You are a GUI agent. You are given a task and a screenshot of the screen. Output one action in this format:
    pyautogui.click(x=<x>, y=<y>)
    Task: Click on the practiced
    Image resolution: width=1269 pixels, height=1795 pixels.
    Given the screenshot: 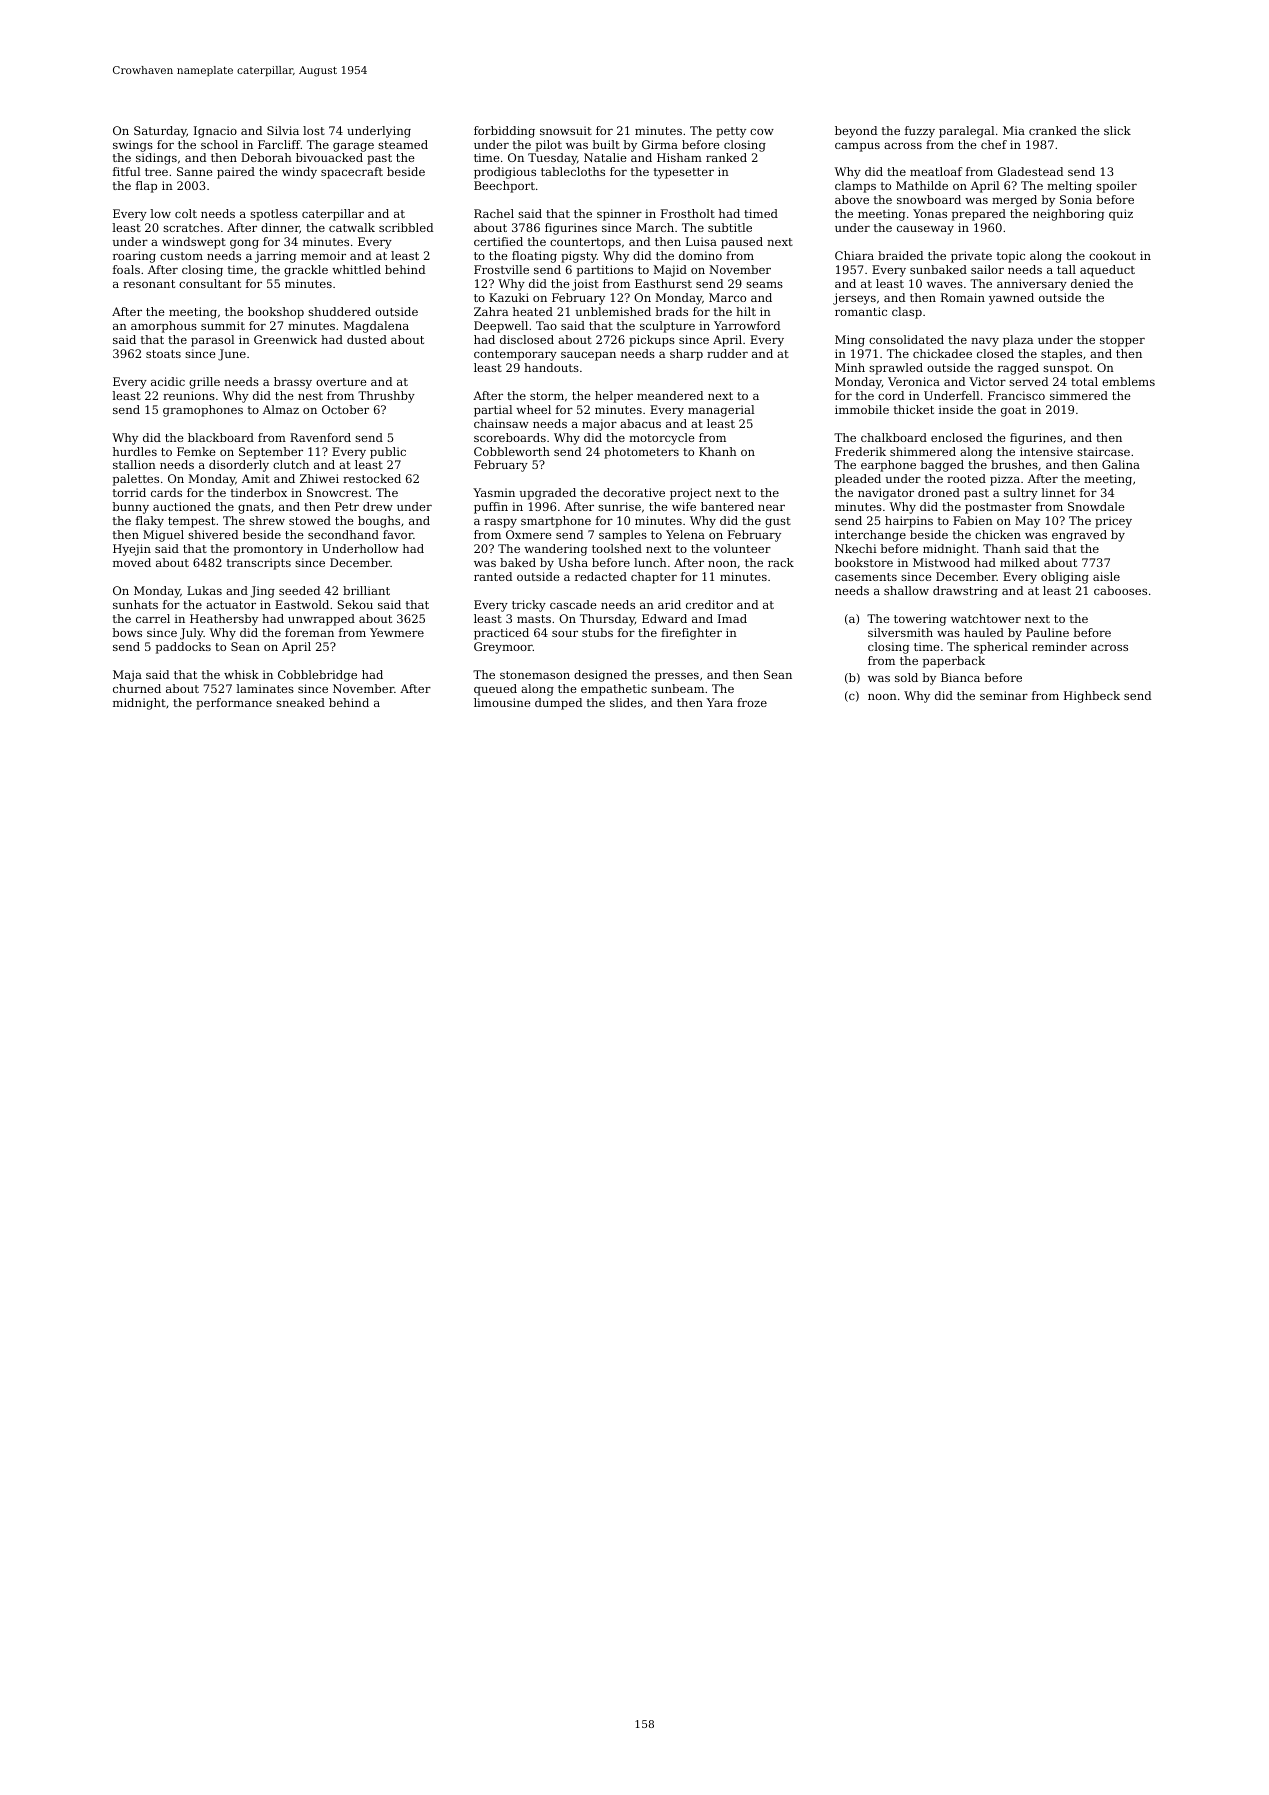 What is the action you would take?
    pyautogui.click(x=501, y=634)
